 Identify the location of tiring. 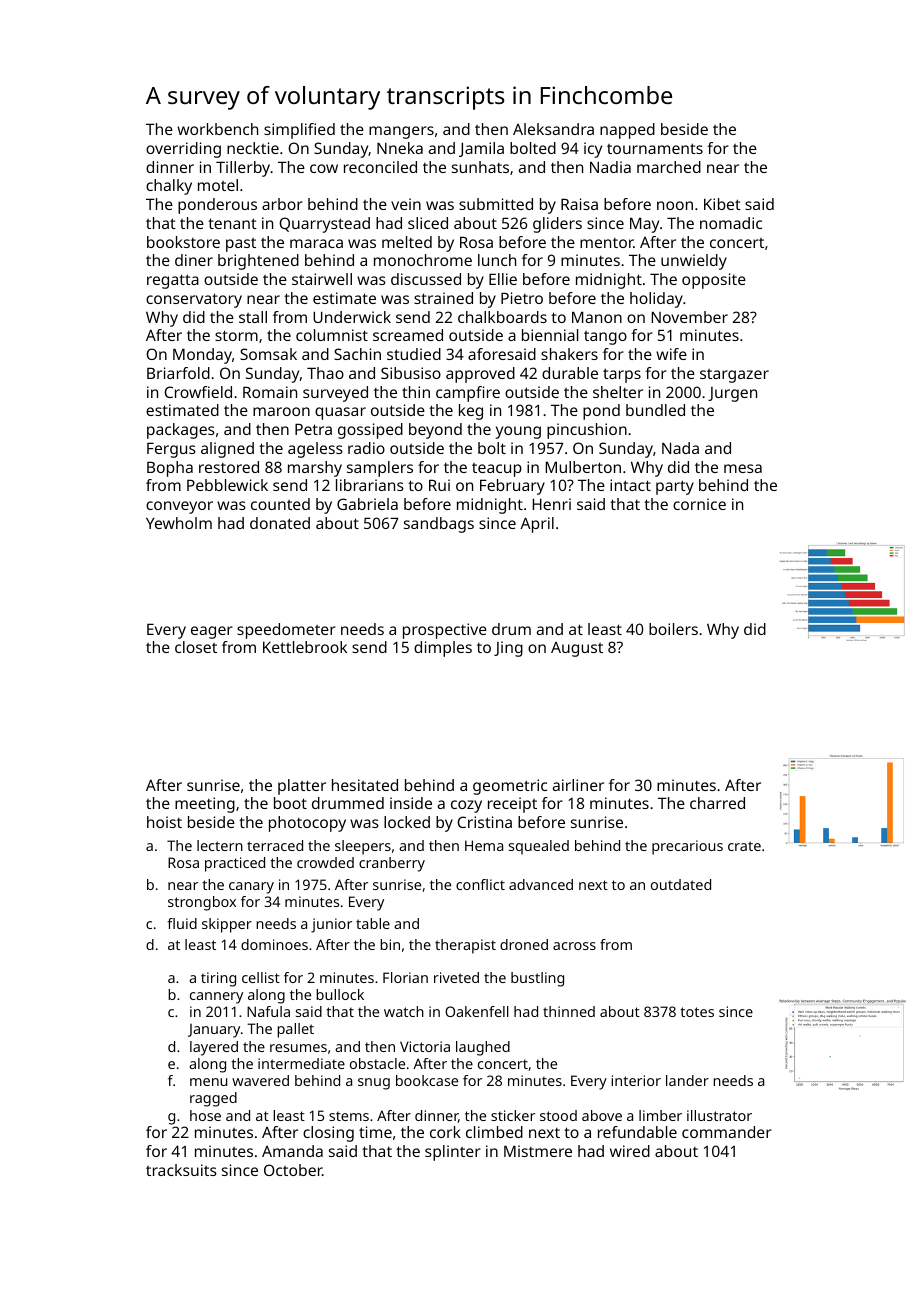
(218, 979).
